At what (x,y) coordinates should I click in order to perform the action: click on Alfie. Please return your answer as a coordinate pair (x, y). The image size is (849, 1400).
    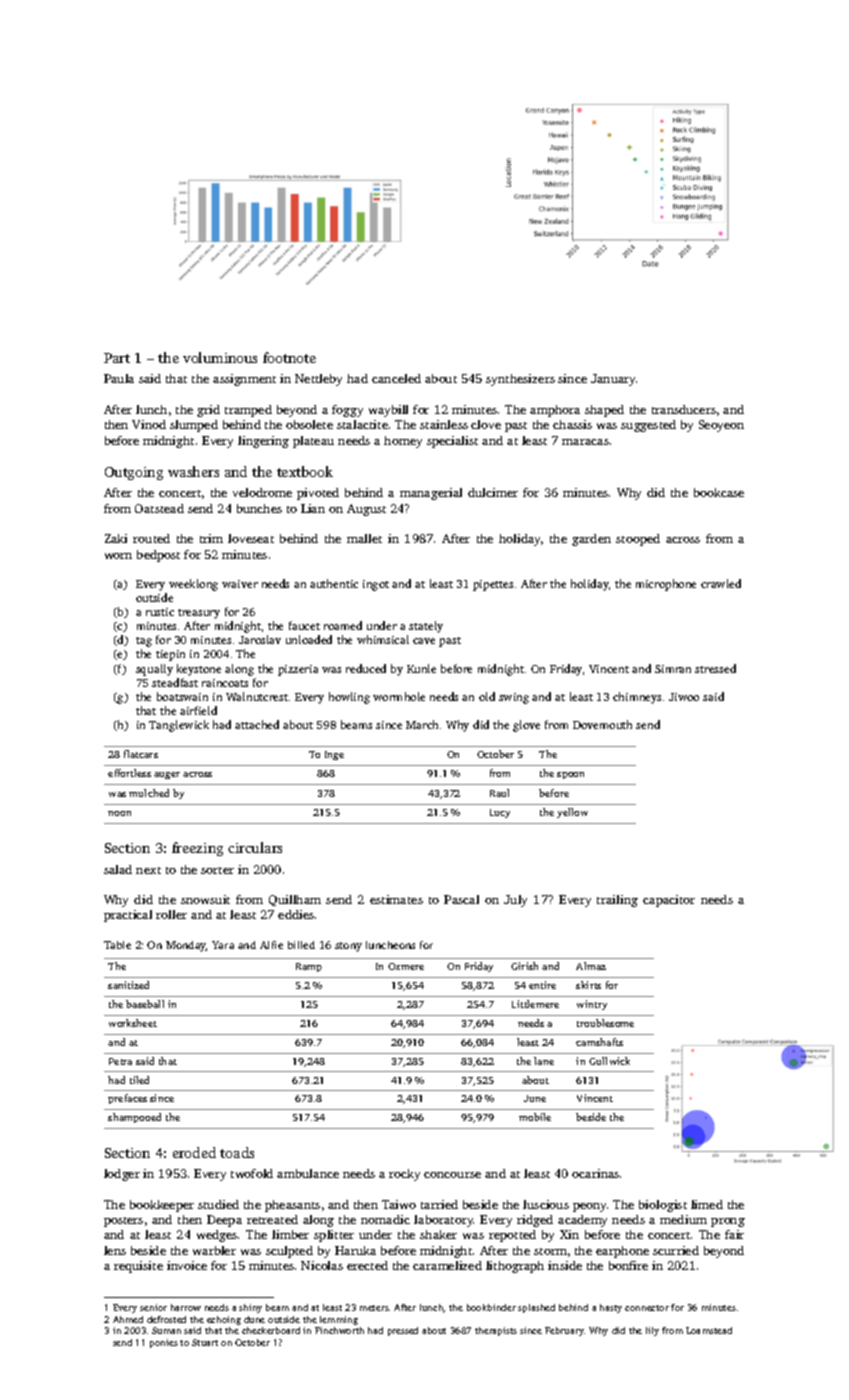
    Looking at the image, I should click on (271, 945).
